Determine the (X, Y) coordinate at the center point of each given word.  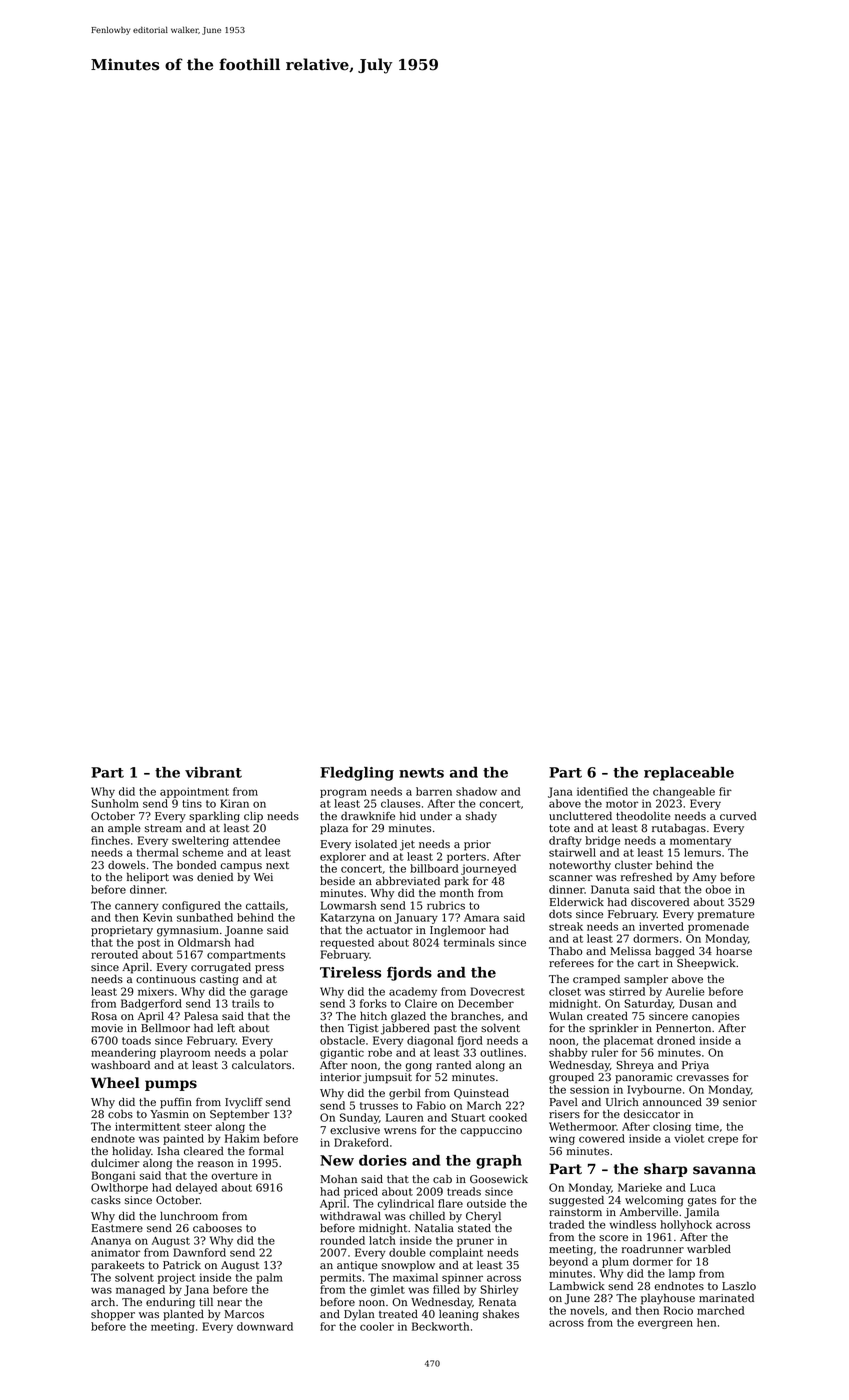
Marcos (244, 1314)
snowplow (408, 1266)
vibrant (213, 772)
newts (421, 773)
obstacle (342, 1040)
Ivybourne (654, 1090)
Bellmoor (165, 1027)
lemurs (702, 852)
